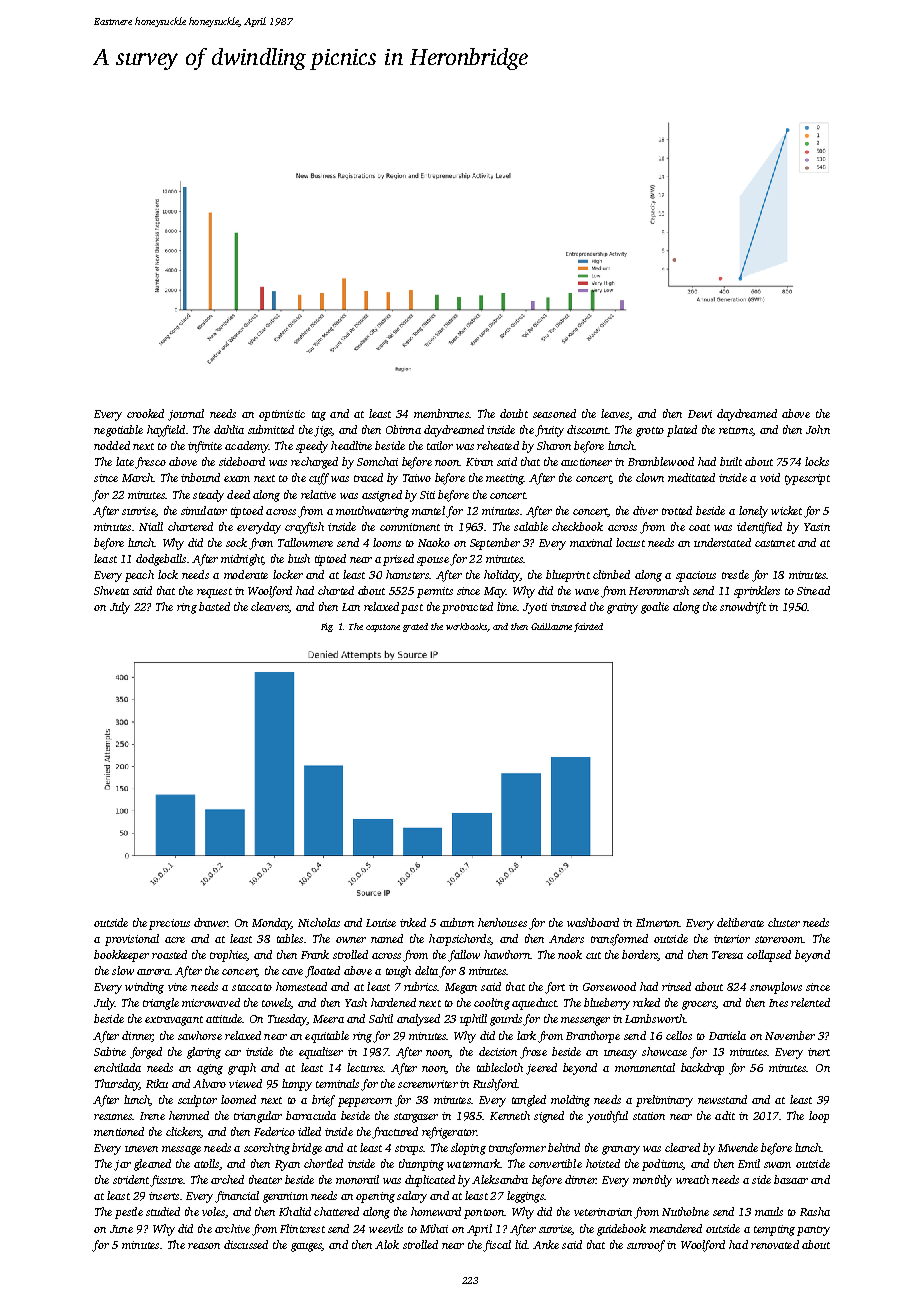  I want to click on auburn, so click(457, 922).
